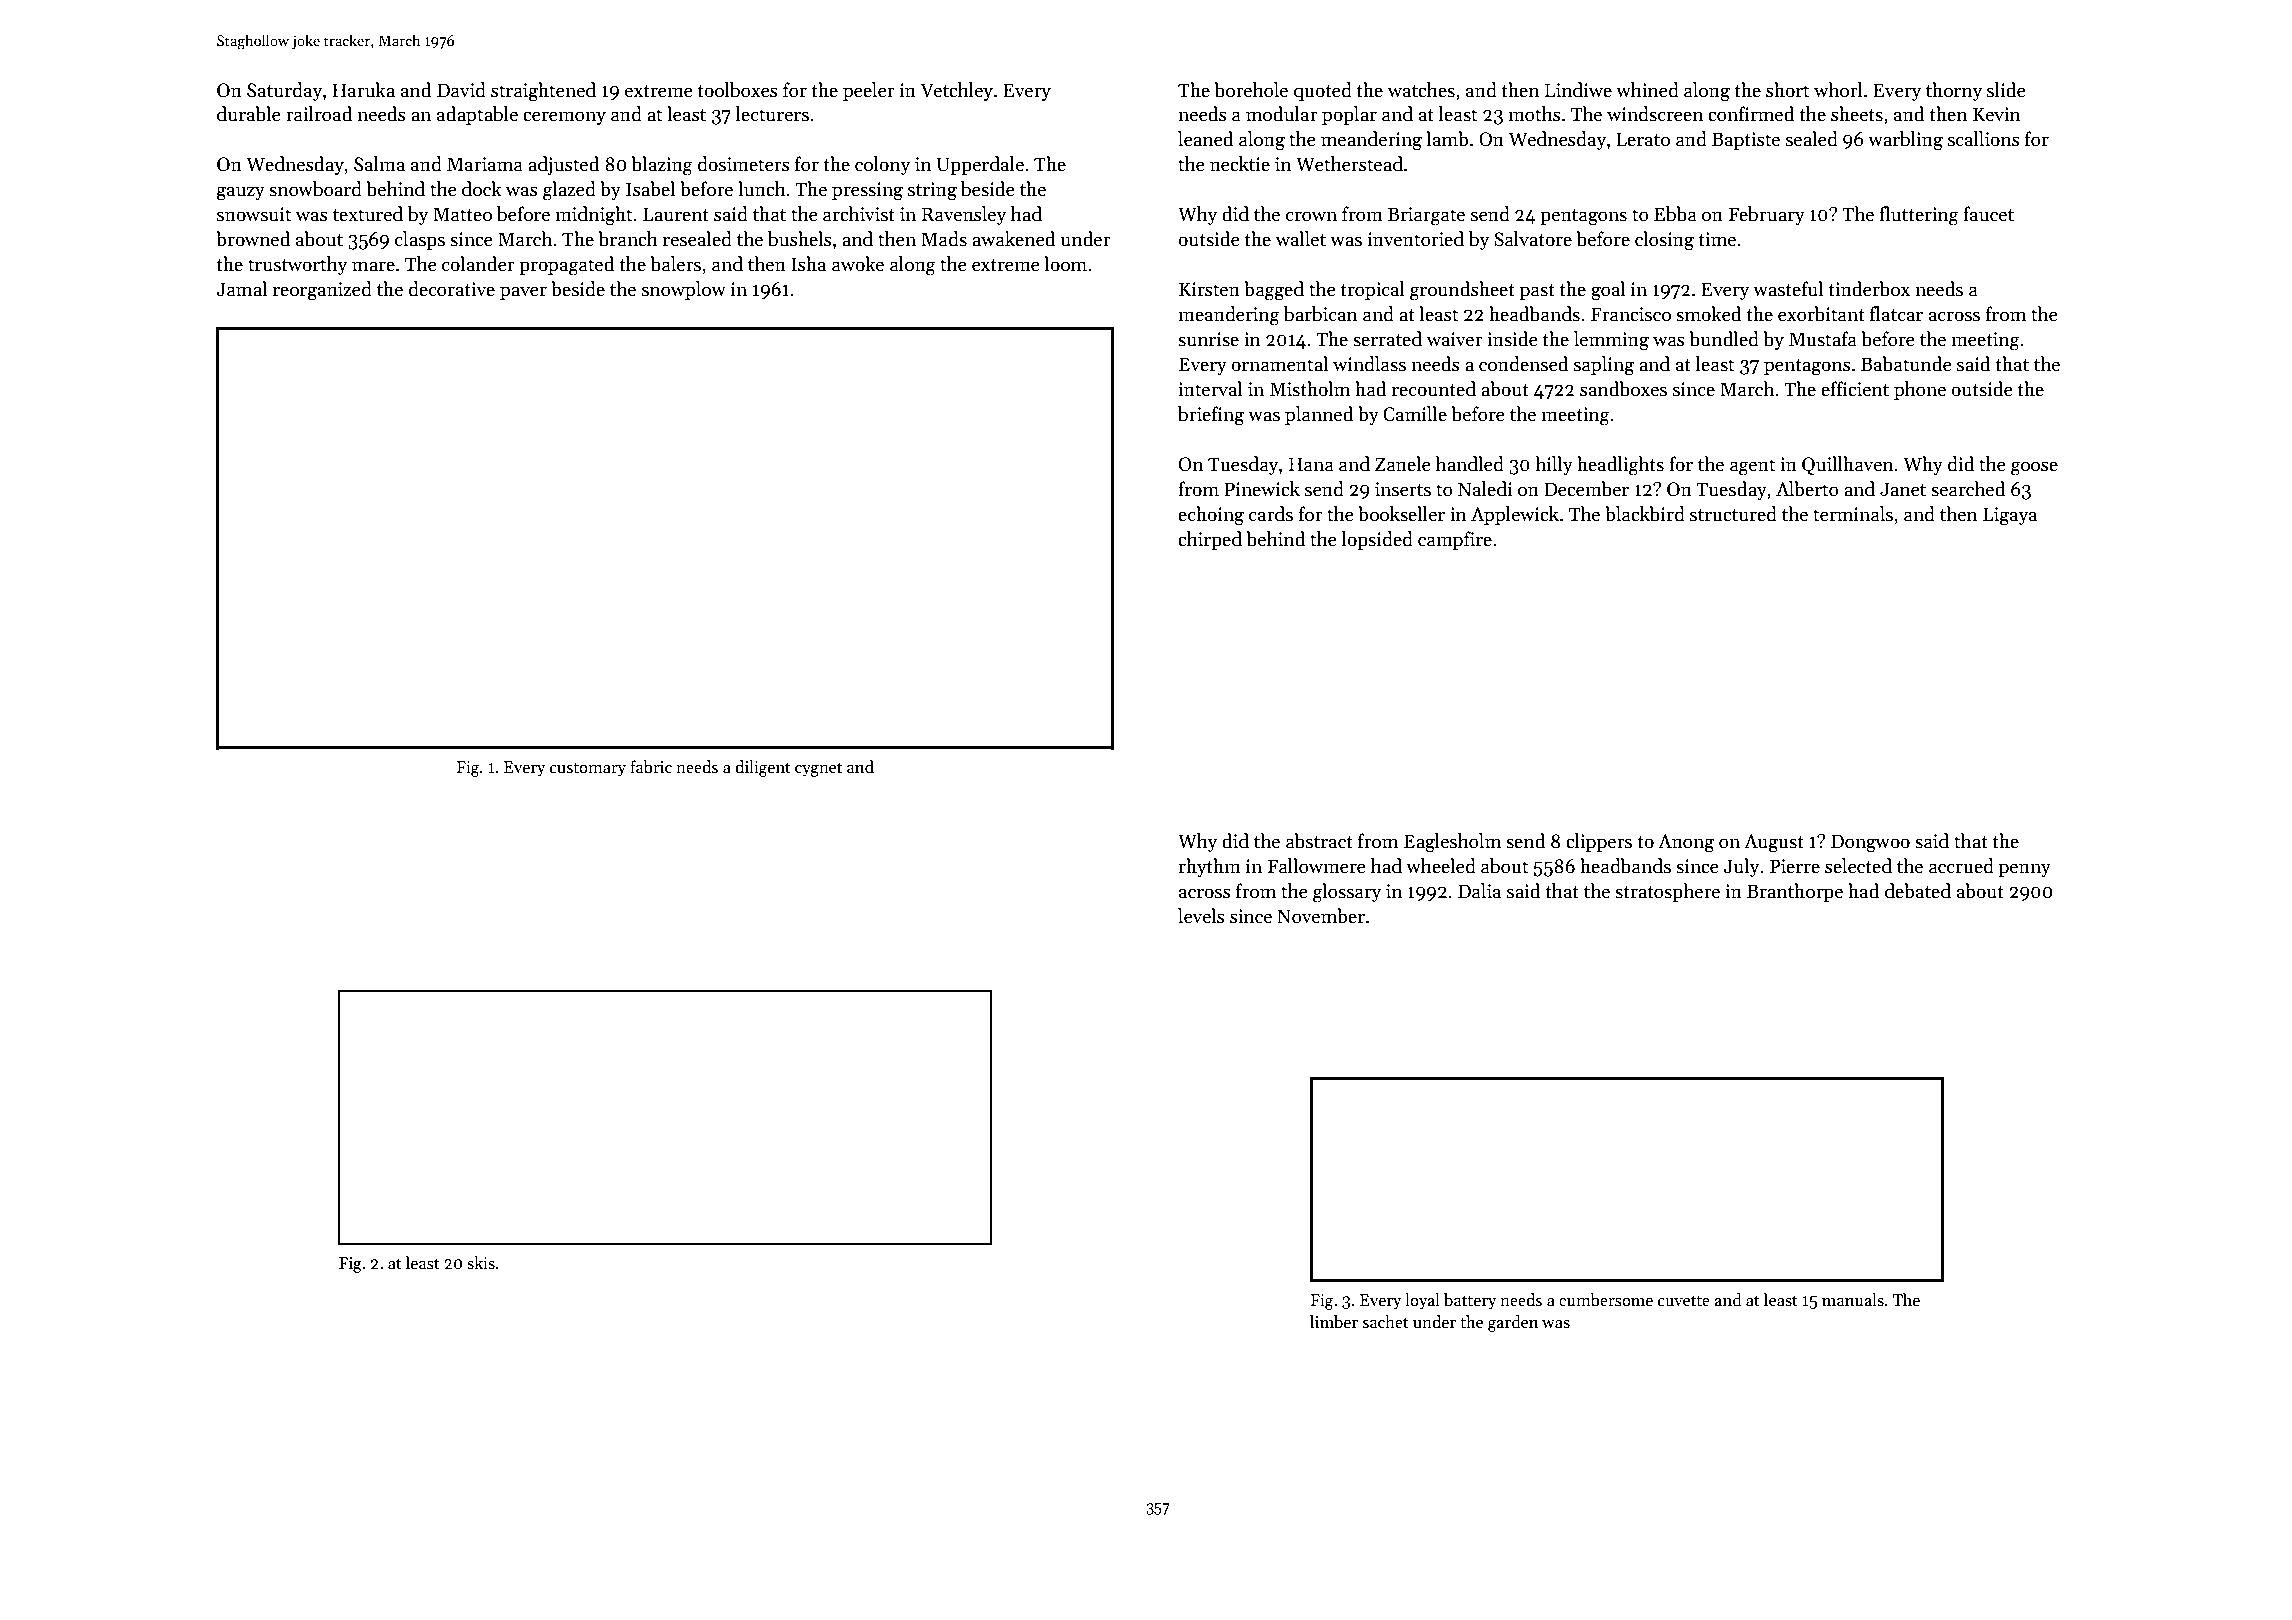  Describe the element at coordinates (1870, 843) in the screenshot. I see `Dongwoo` at that location.
